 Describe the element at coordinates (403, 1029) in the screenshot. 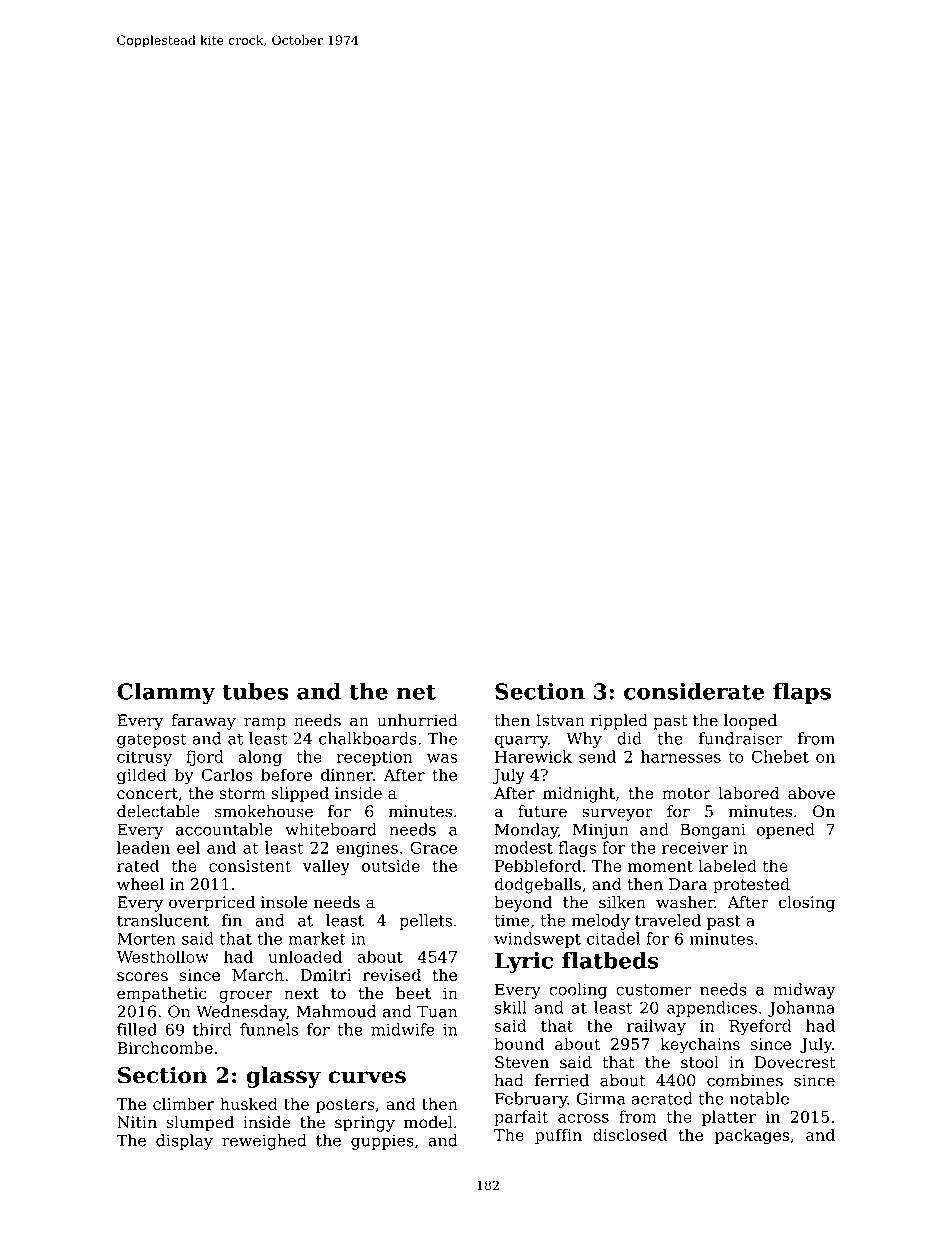

I see `midwife` at that location.
